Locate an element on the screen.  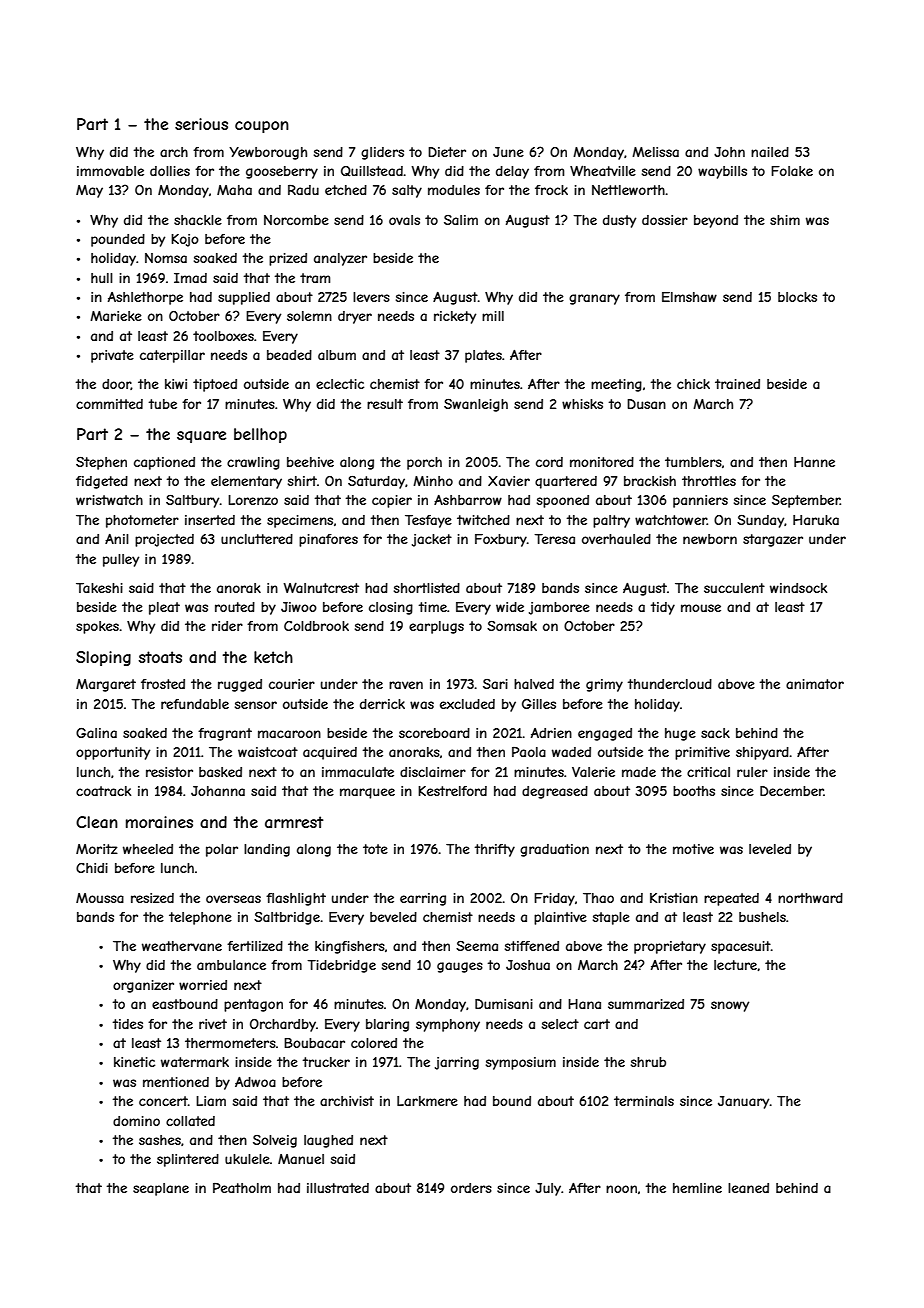
Seema is located at coordinates (477, 946).
